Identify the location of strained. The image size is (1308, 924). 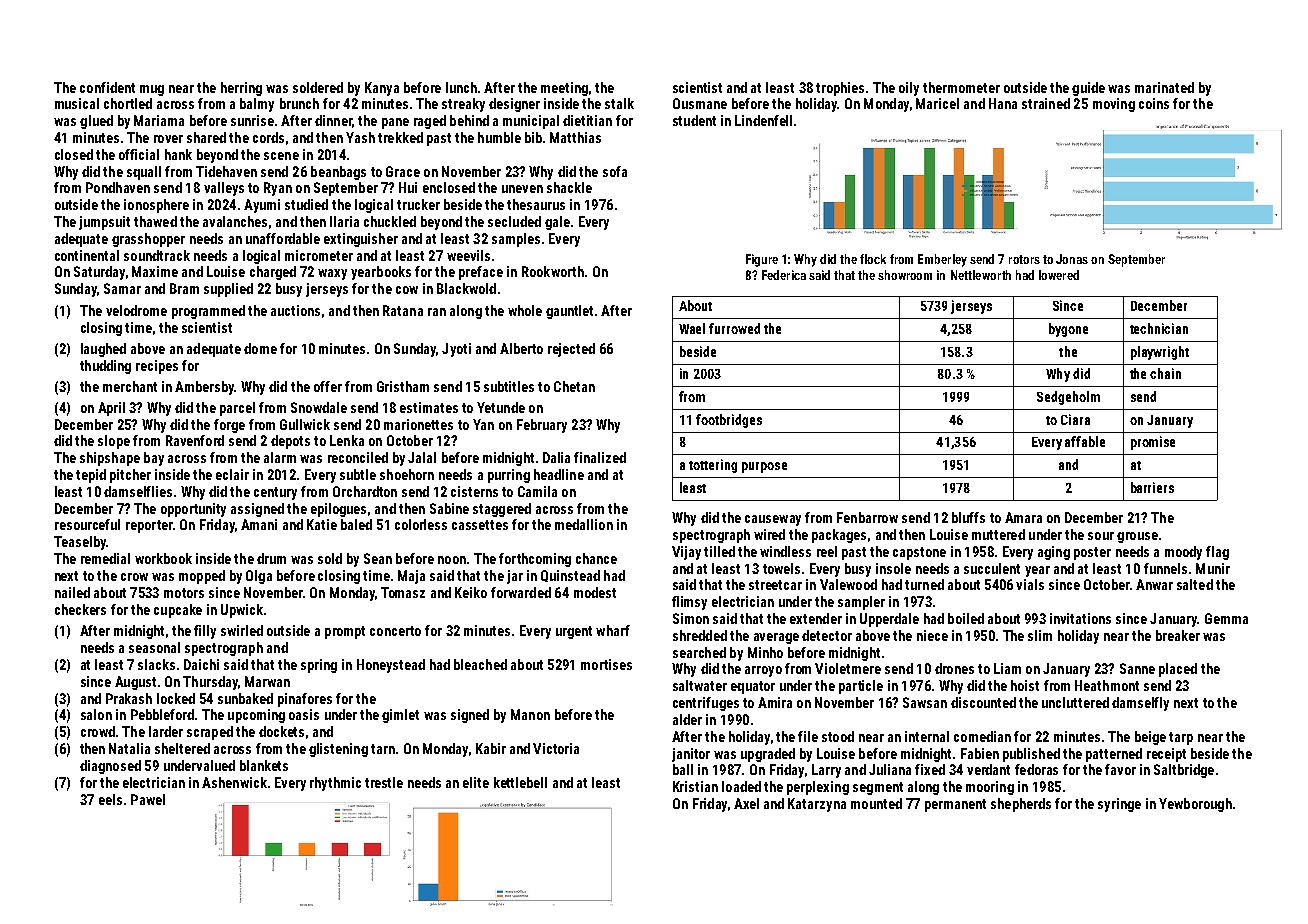
(1046, 103).
